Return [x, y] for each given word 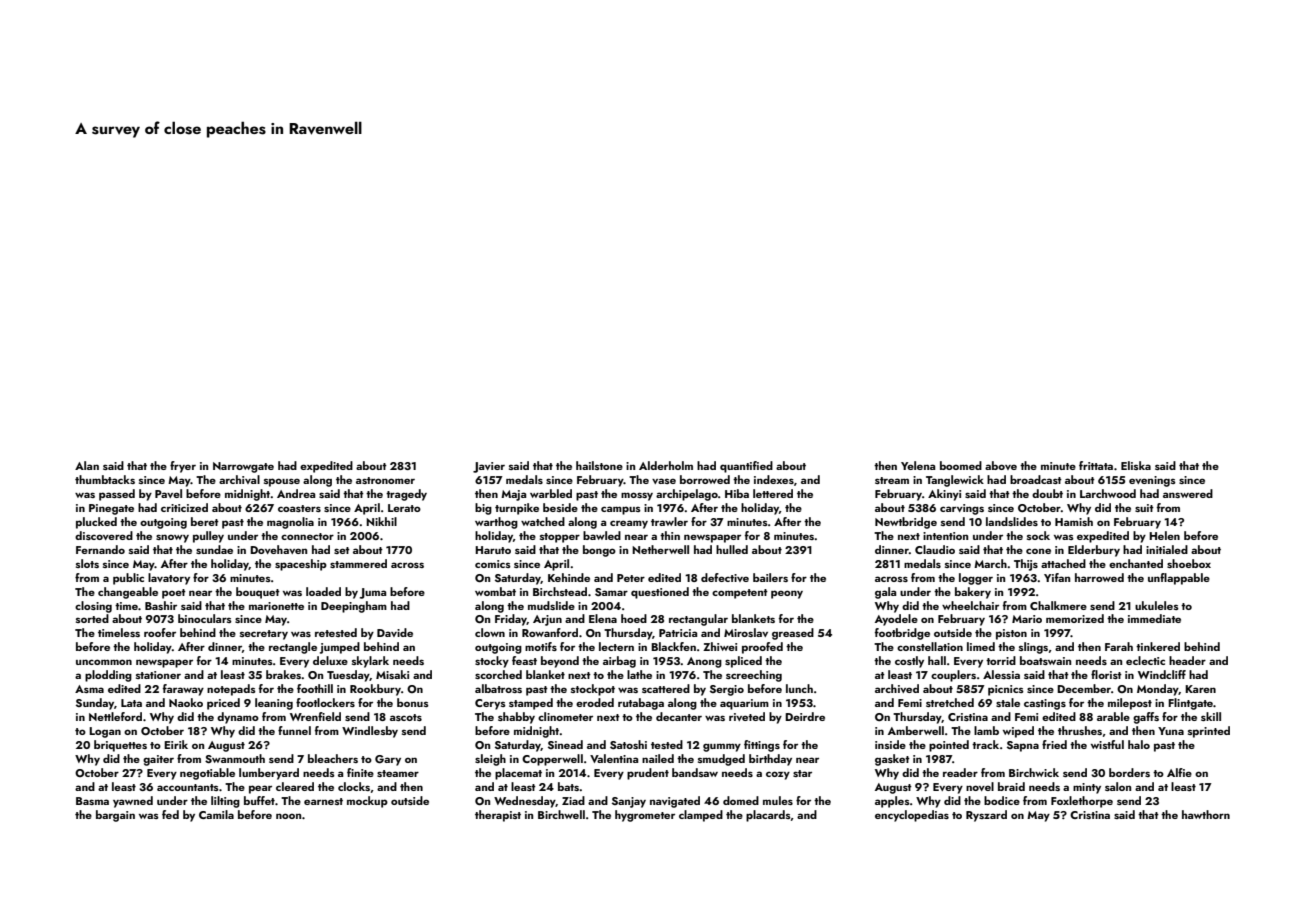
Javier [489, 467]
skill [1211, 716]
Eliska [1136, 465]
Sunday [95, 704]
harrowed [1099, 577]
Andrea [296, 493]
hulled [732, 549]
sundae [214, 549]
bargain [115, 816]
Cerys [490, 704]
